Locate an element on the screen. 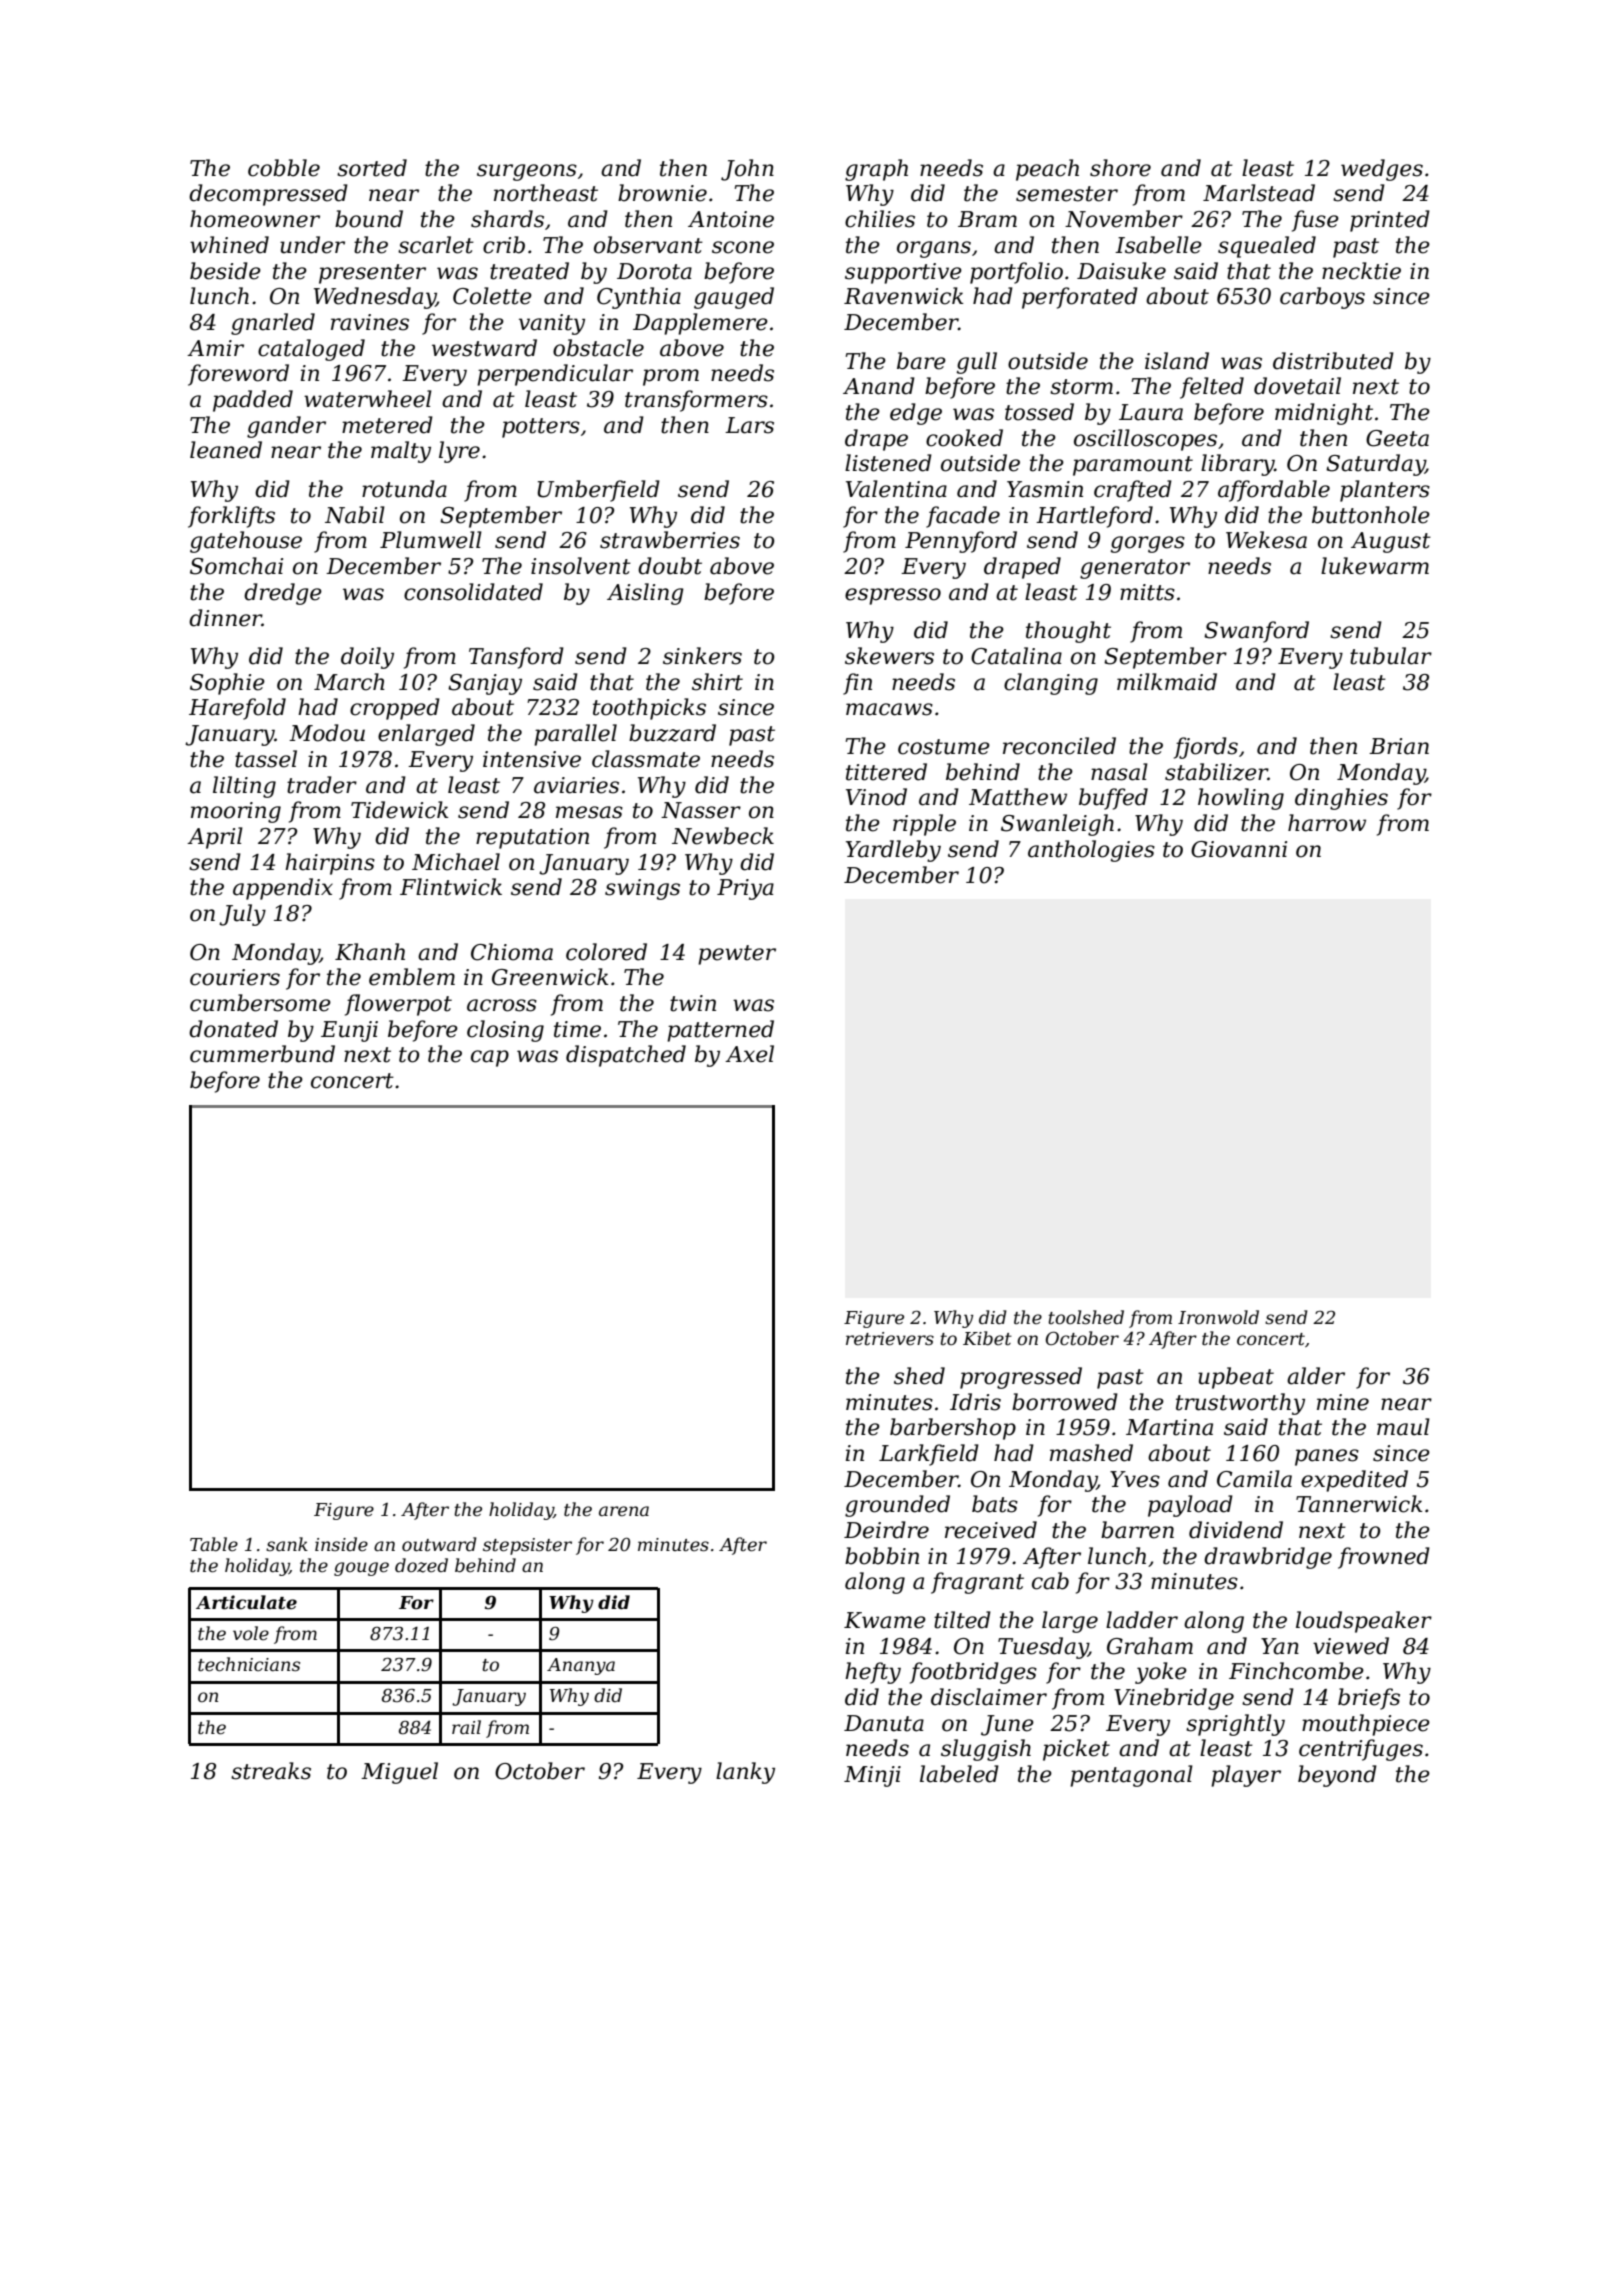 This screenshot has width=1620, height=2292. maul is located at coordinates (1403, 1427).
